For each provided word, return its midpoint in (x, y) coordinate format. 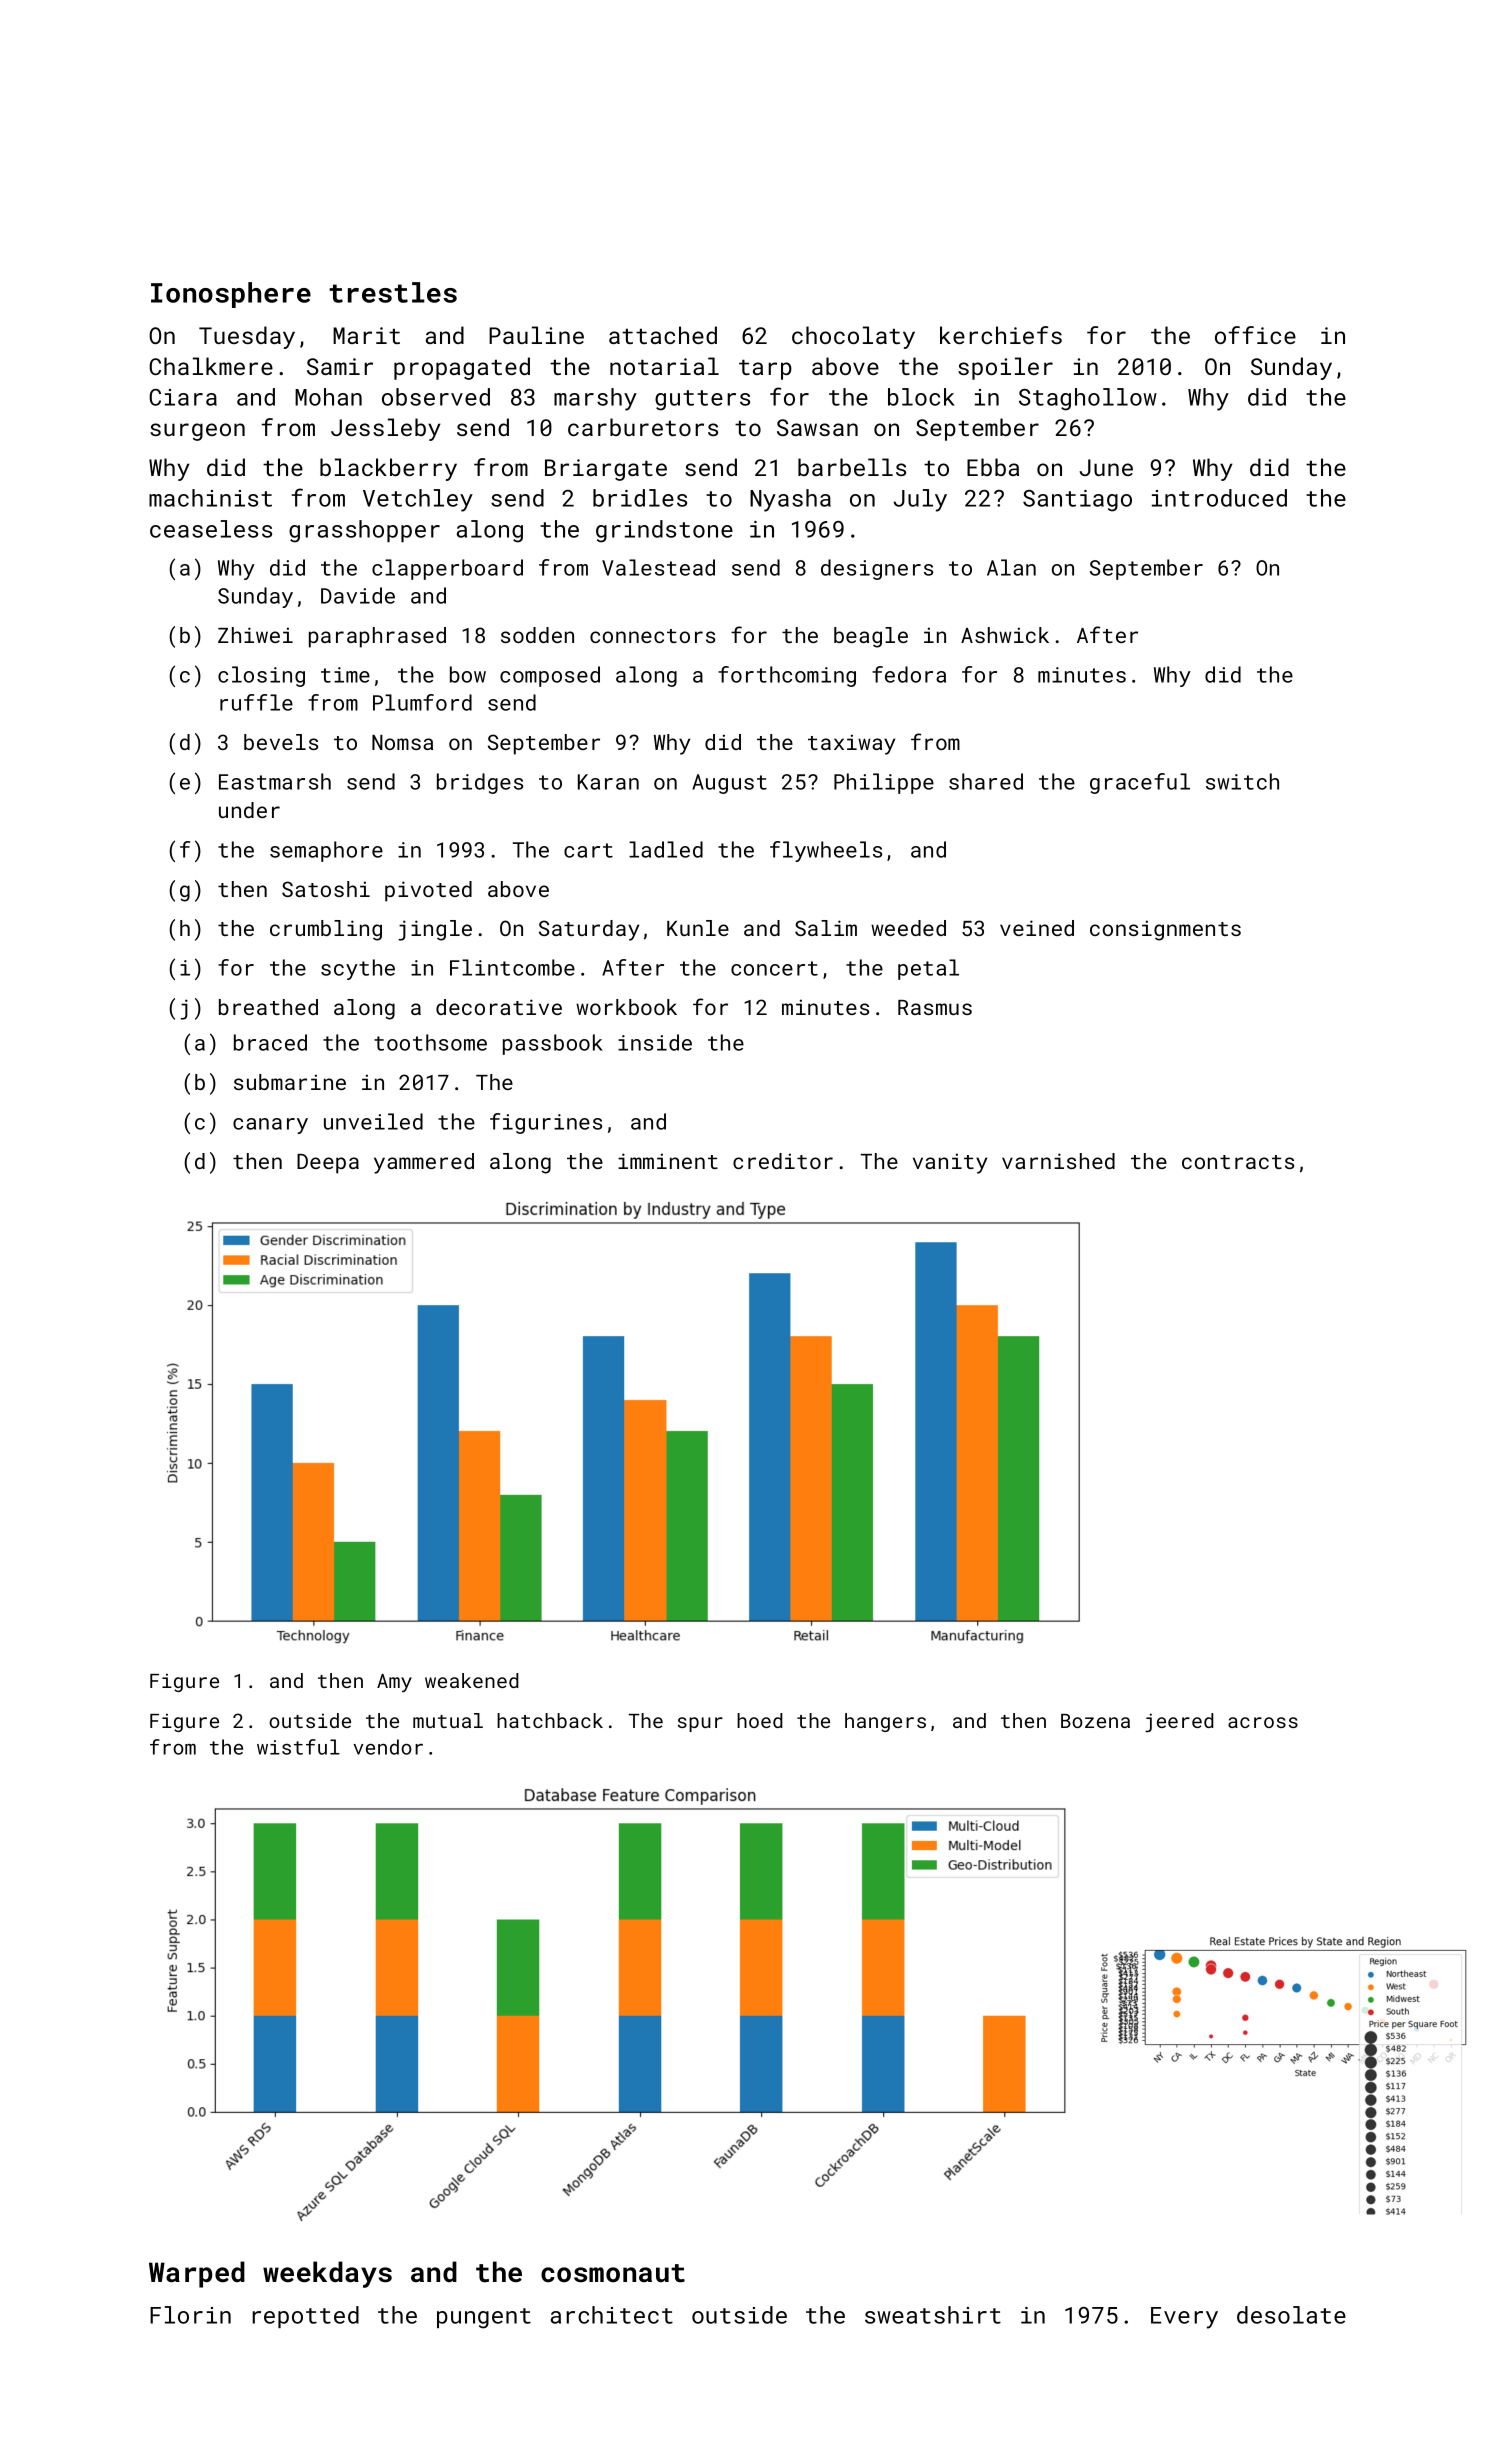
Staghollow (1088, 399)
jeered (1179, 1723)
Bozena (1095, 1721)
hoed (760, 1720)
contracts (1238, 1162)
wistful (298, 1747)
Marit (366, 335)
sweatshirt (933, 2315)
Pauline (536, 335)
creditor (783, 1161)
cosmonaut (613, 2273)
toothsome (430, 1042)
